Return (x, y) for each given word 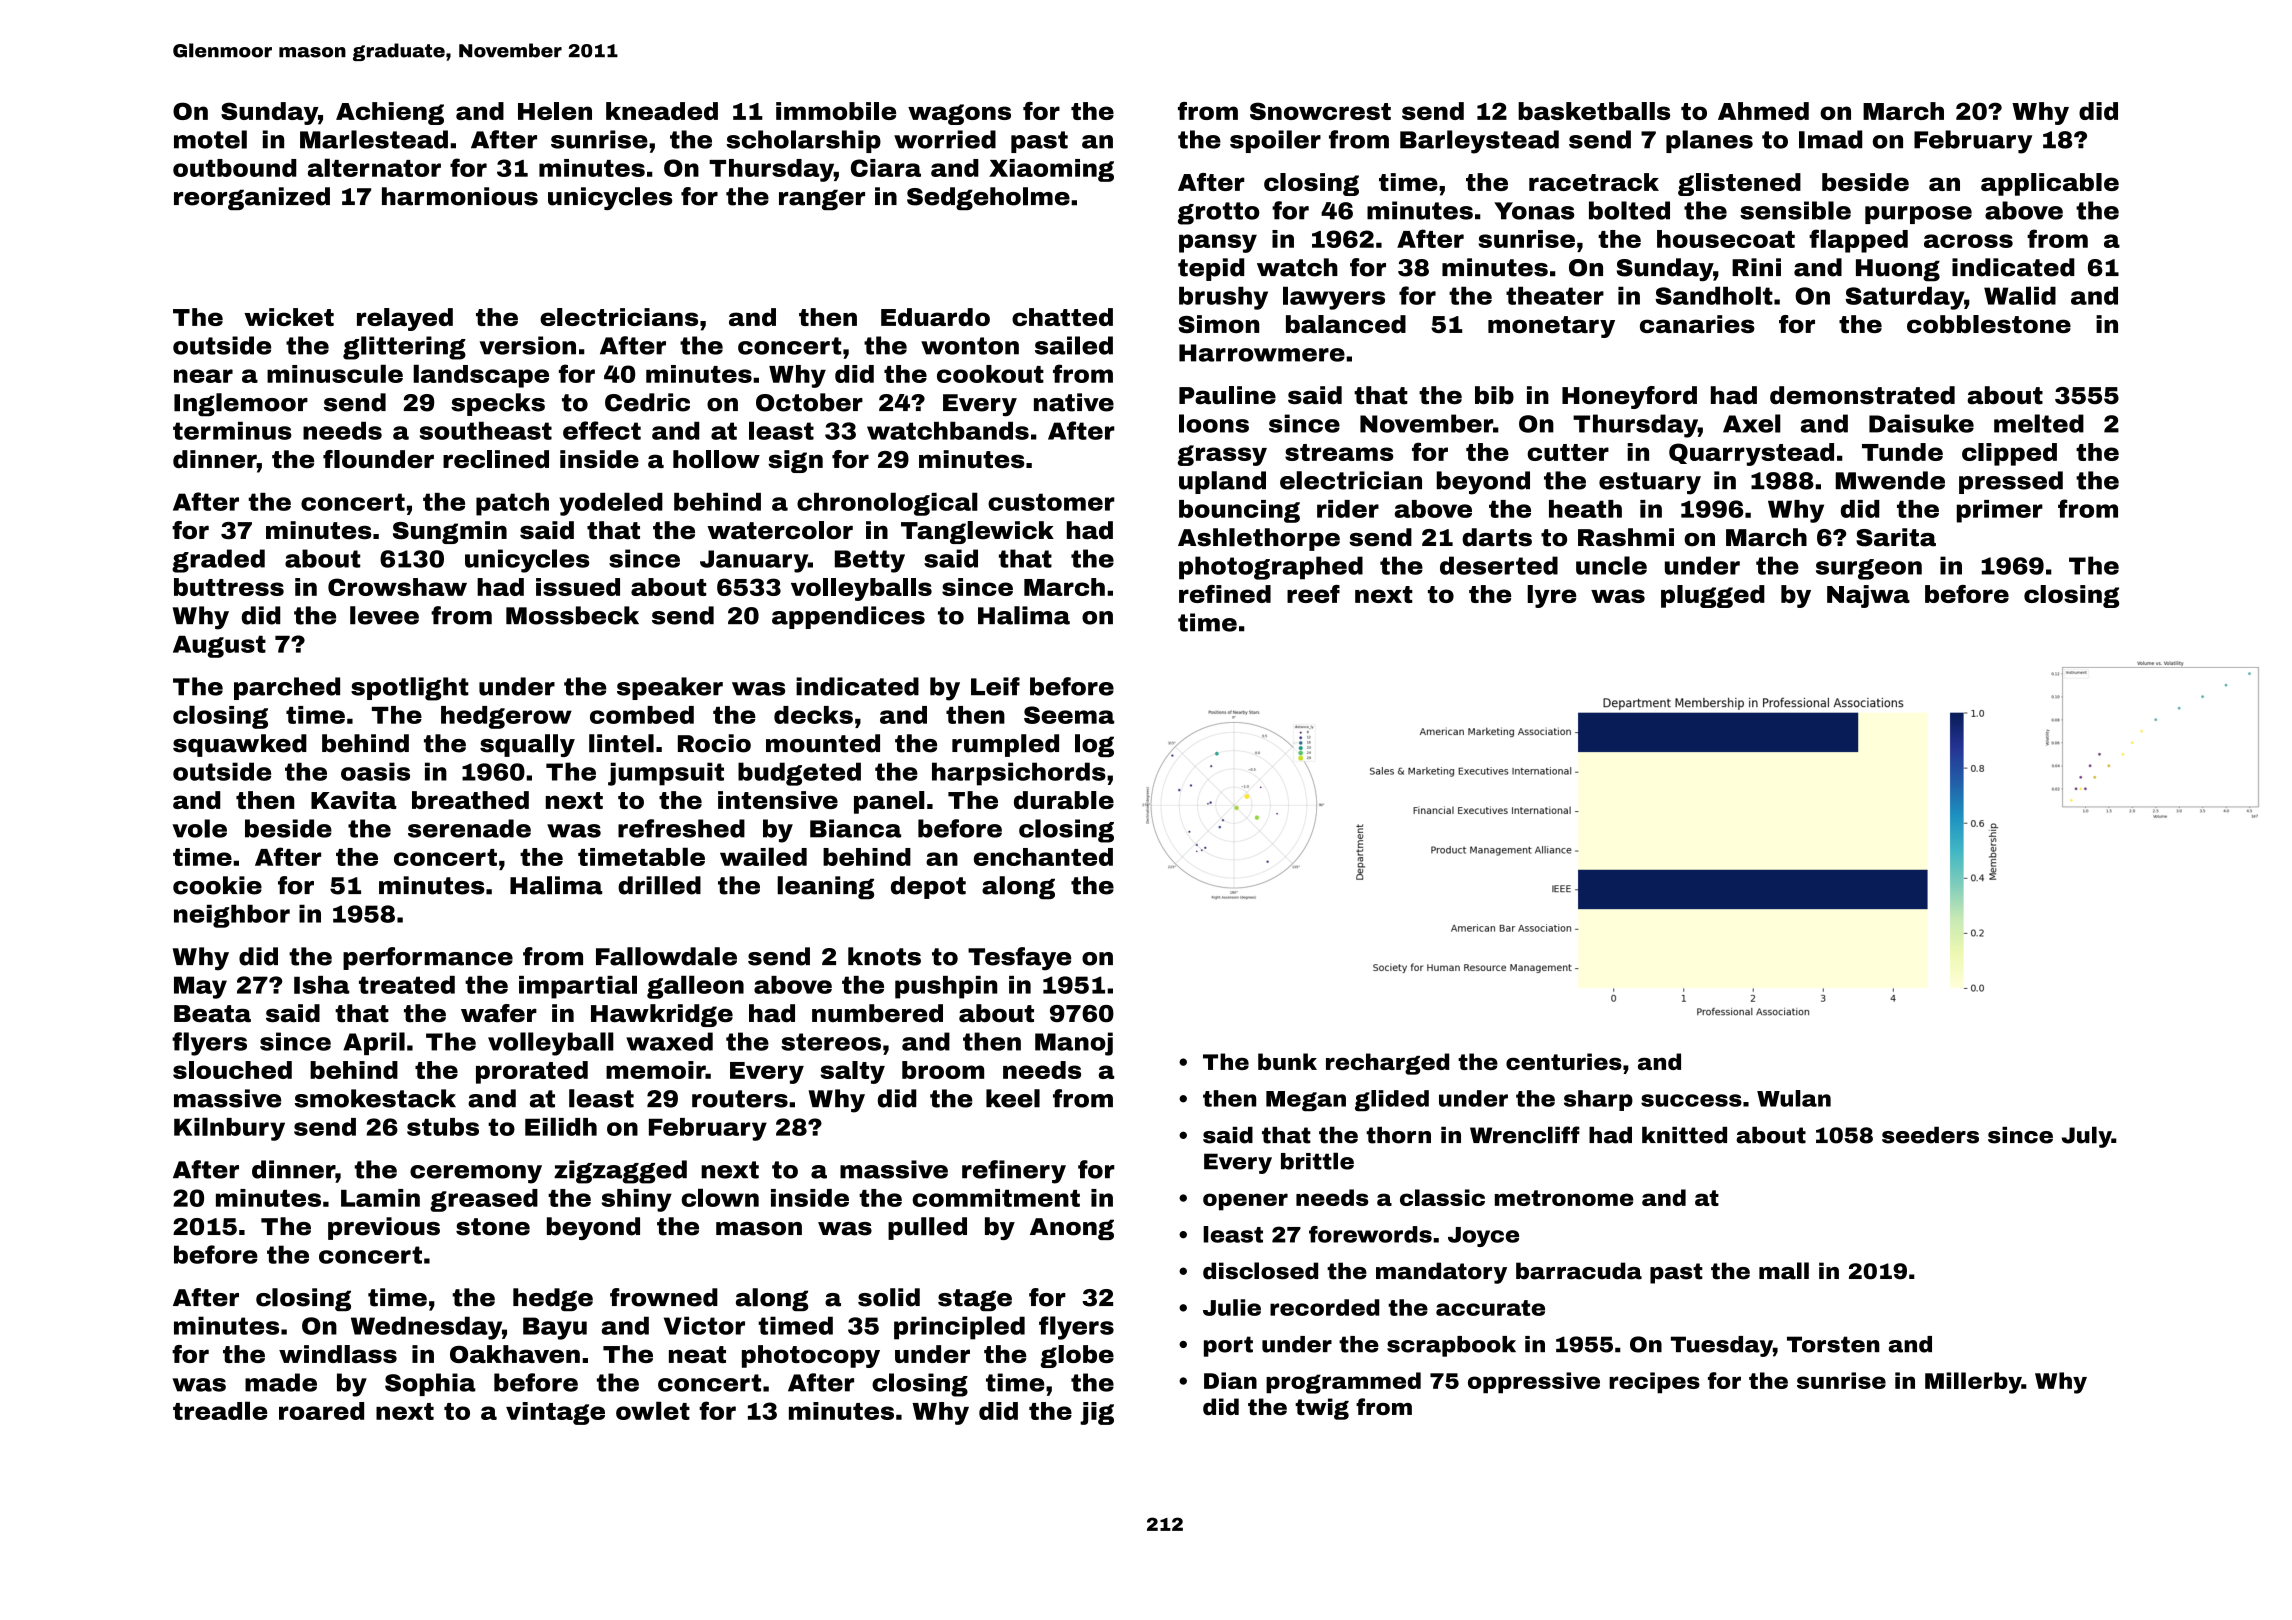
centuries (1564, 1061)
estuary (1650, 483)
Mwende (1890, 480)
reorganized (252, 198)
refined (1225, 594)
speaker (670, 688)
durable (1064, 800)
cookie (217, 885)
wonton (970, 346)
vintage (555, 1413)
